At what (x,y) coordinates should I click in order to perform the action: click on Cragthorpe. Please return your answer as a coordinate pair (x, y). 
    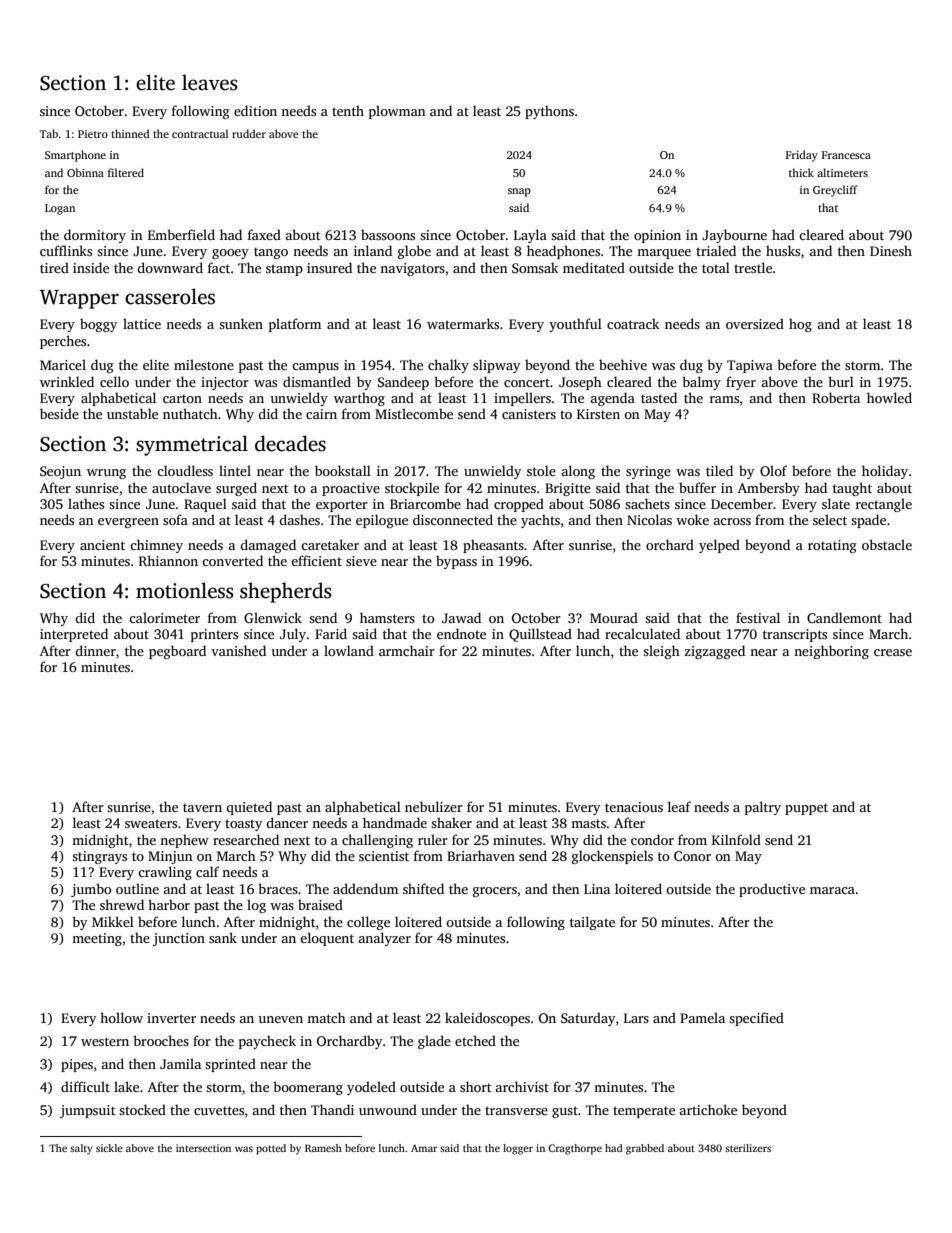
    Looking at the image, I should click on (575, 1149).
